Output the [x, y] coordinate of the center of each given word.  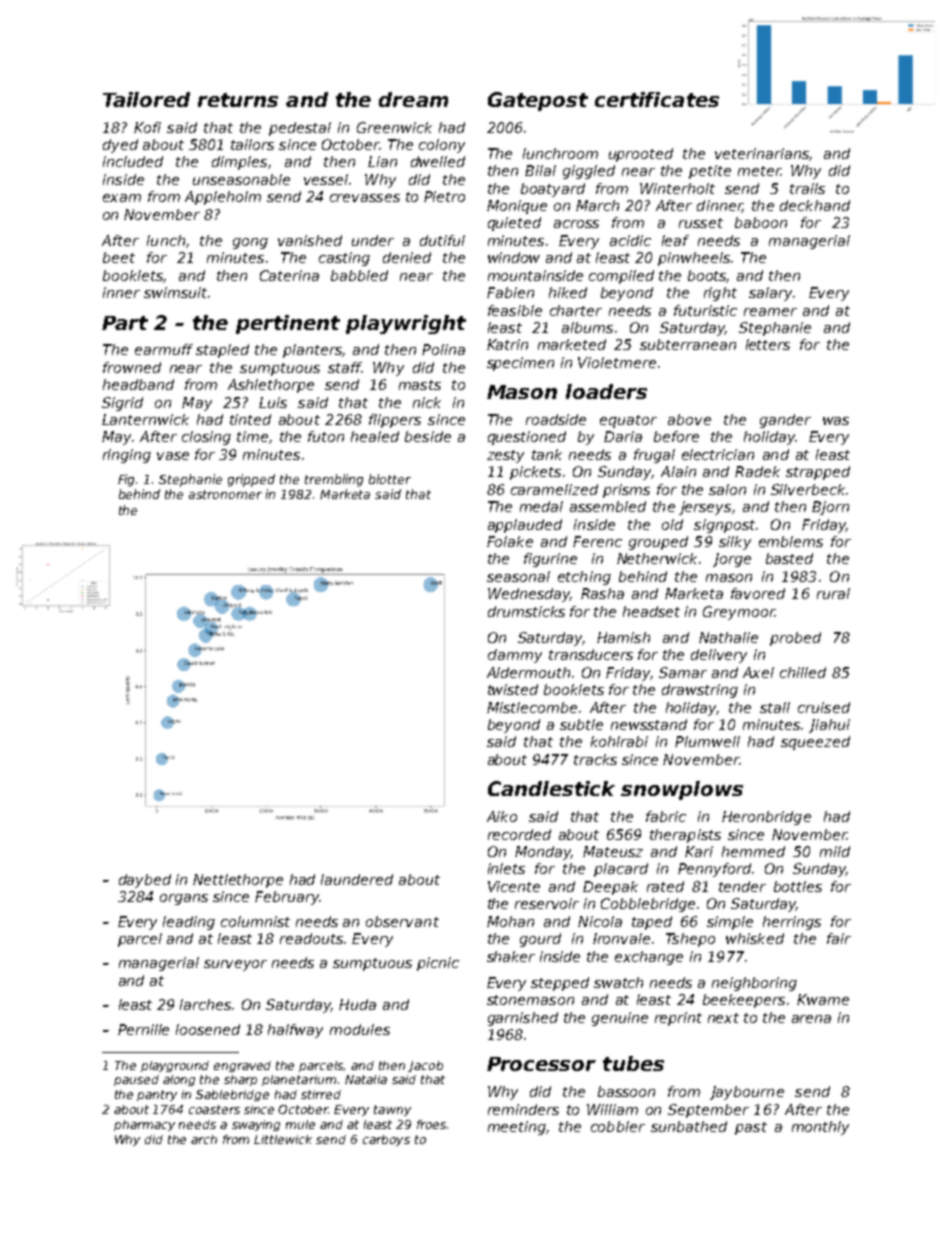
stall [775, 707]
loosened [208, 1029]
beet [119, 257]
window [514, 257]
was [836, 421]
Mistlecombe [532, 707]
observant [402, 921]
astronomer [225, 494]
